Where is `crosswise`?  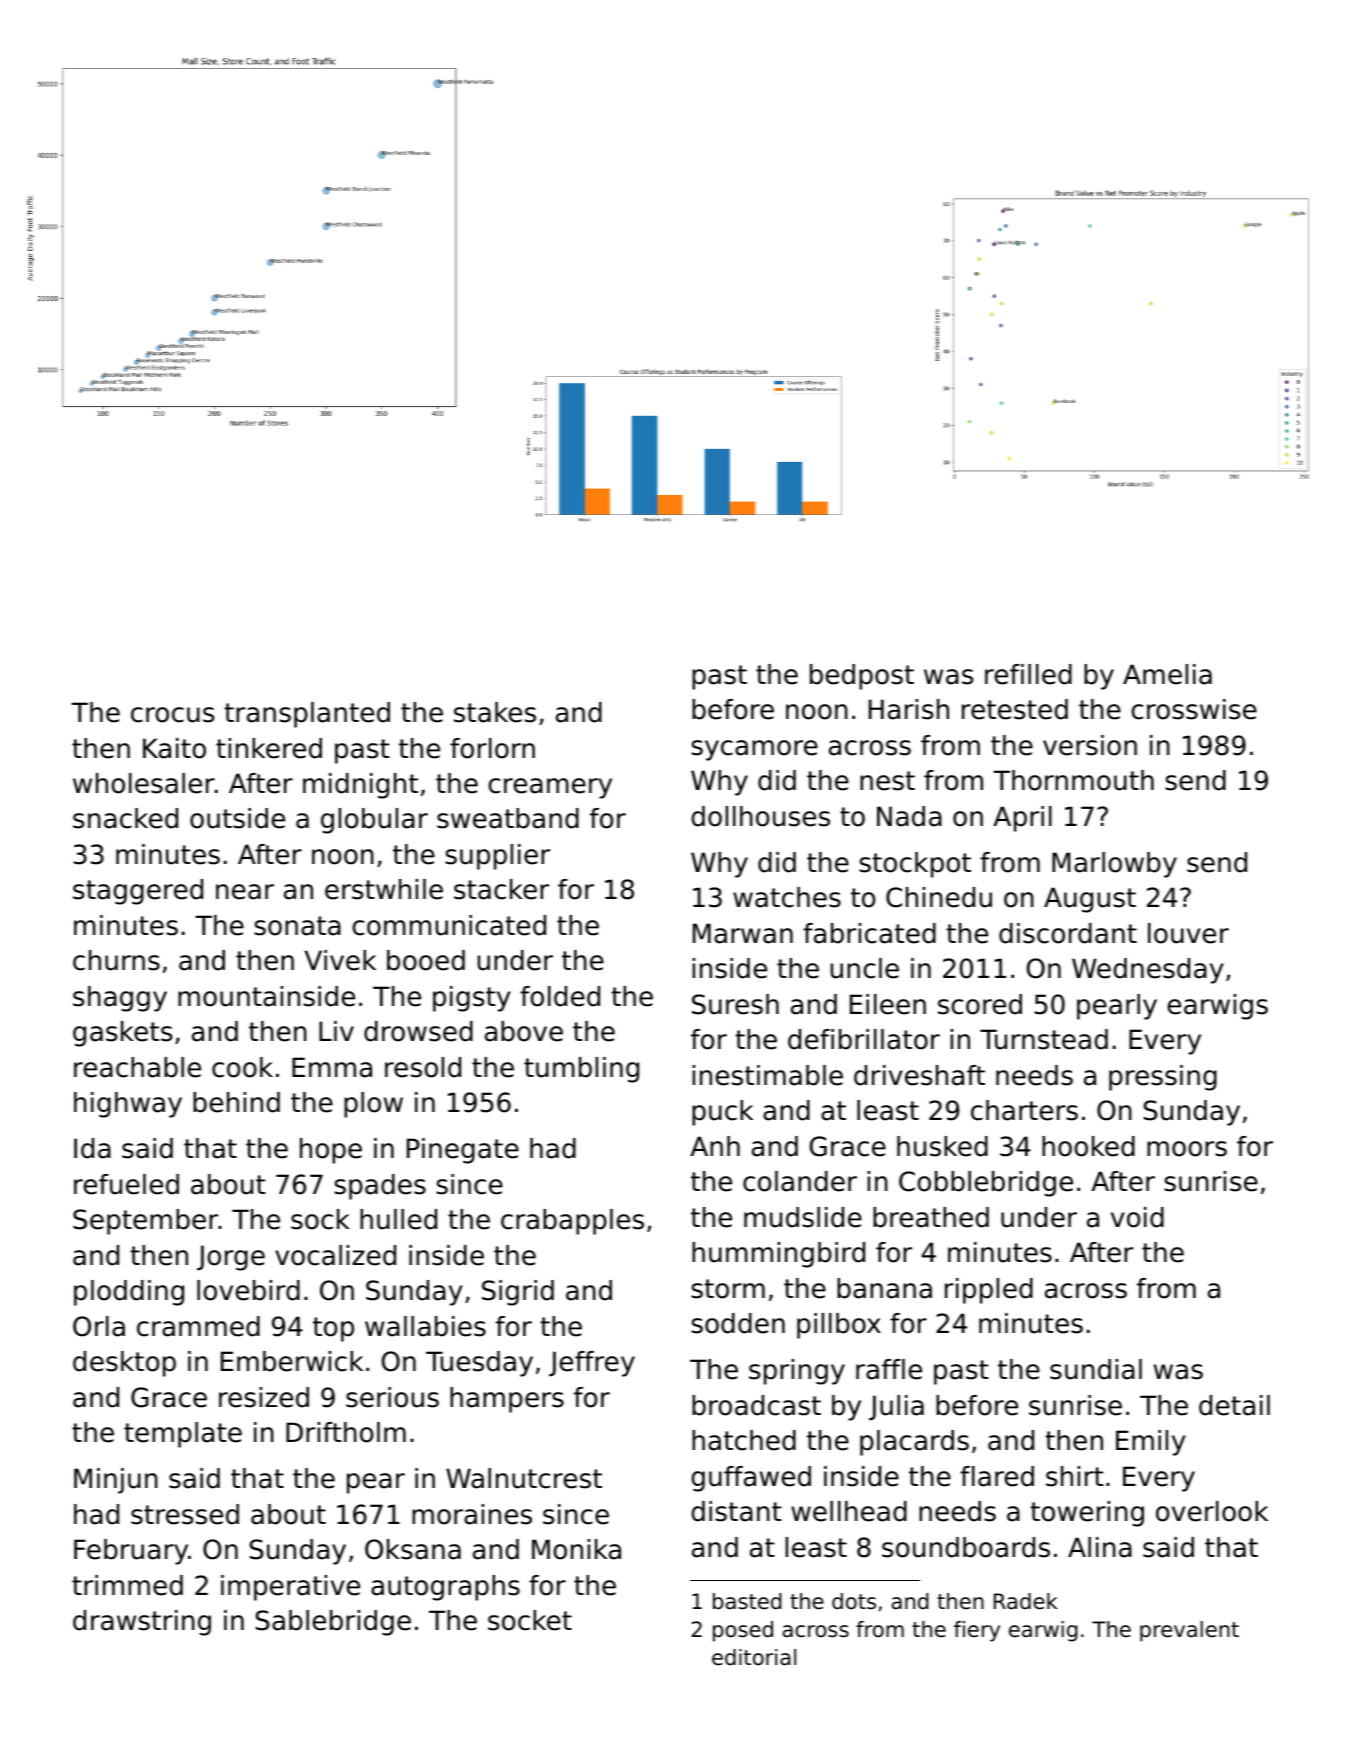
crosswise is located at coordinates (1194, 709).
